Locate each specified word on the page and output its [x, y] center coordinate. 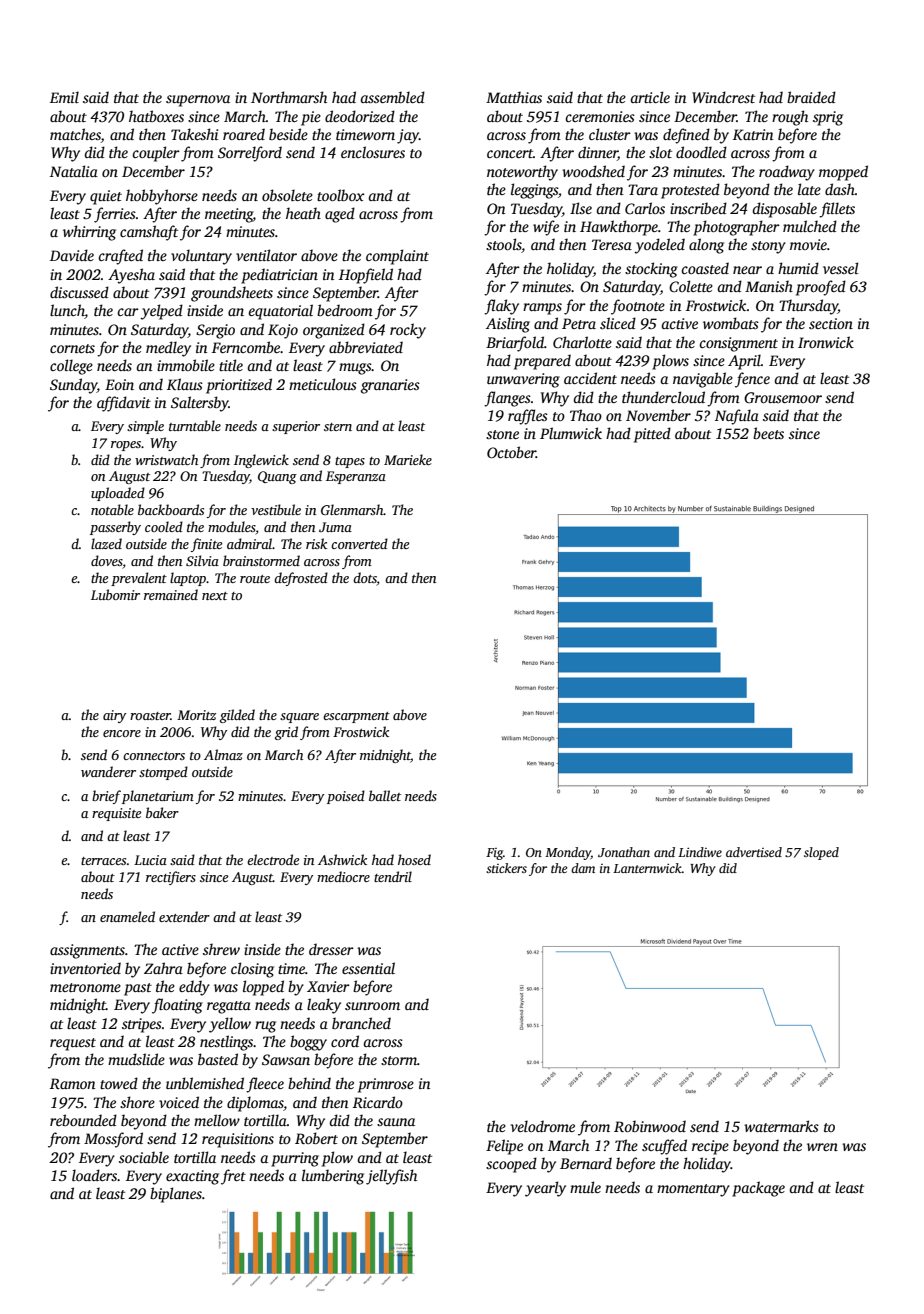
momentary [693, 1190]
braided [811, 97]
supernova [198, 101]
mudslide [136, 1059]
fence [752, 380]
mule [585, 1187]
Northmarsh [289, 97]
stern [338, 427]
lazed [106, 543]
